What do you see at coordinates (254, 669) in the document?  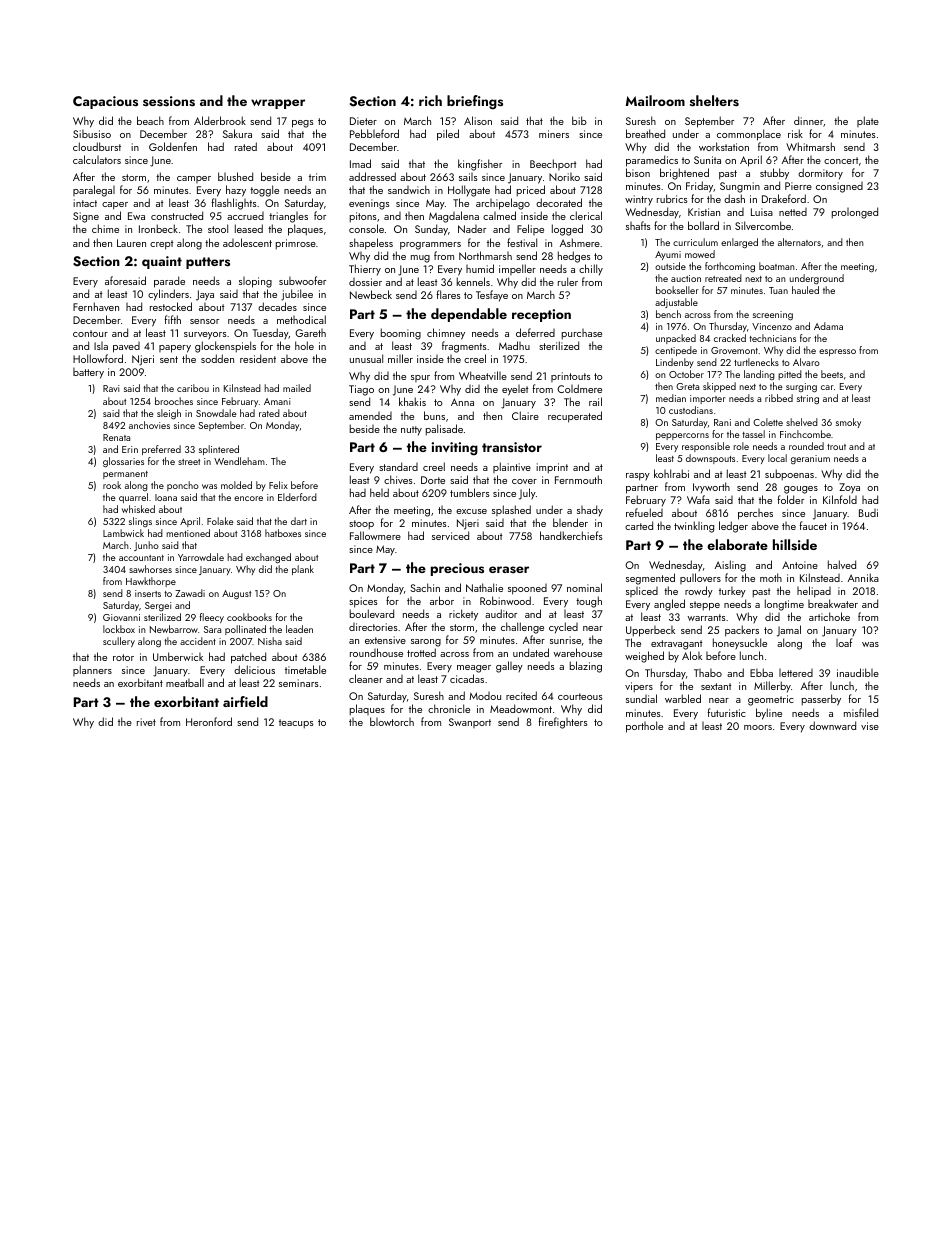 I see `delicious` at bounding box center [254, 669].
